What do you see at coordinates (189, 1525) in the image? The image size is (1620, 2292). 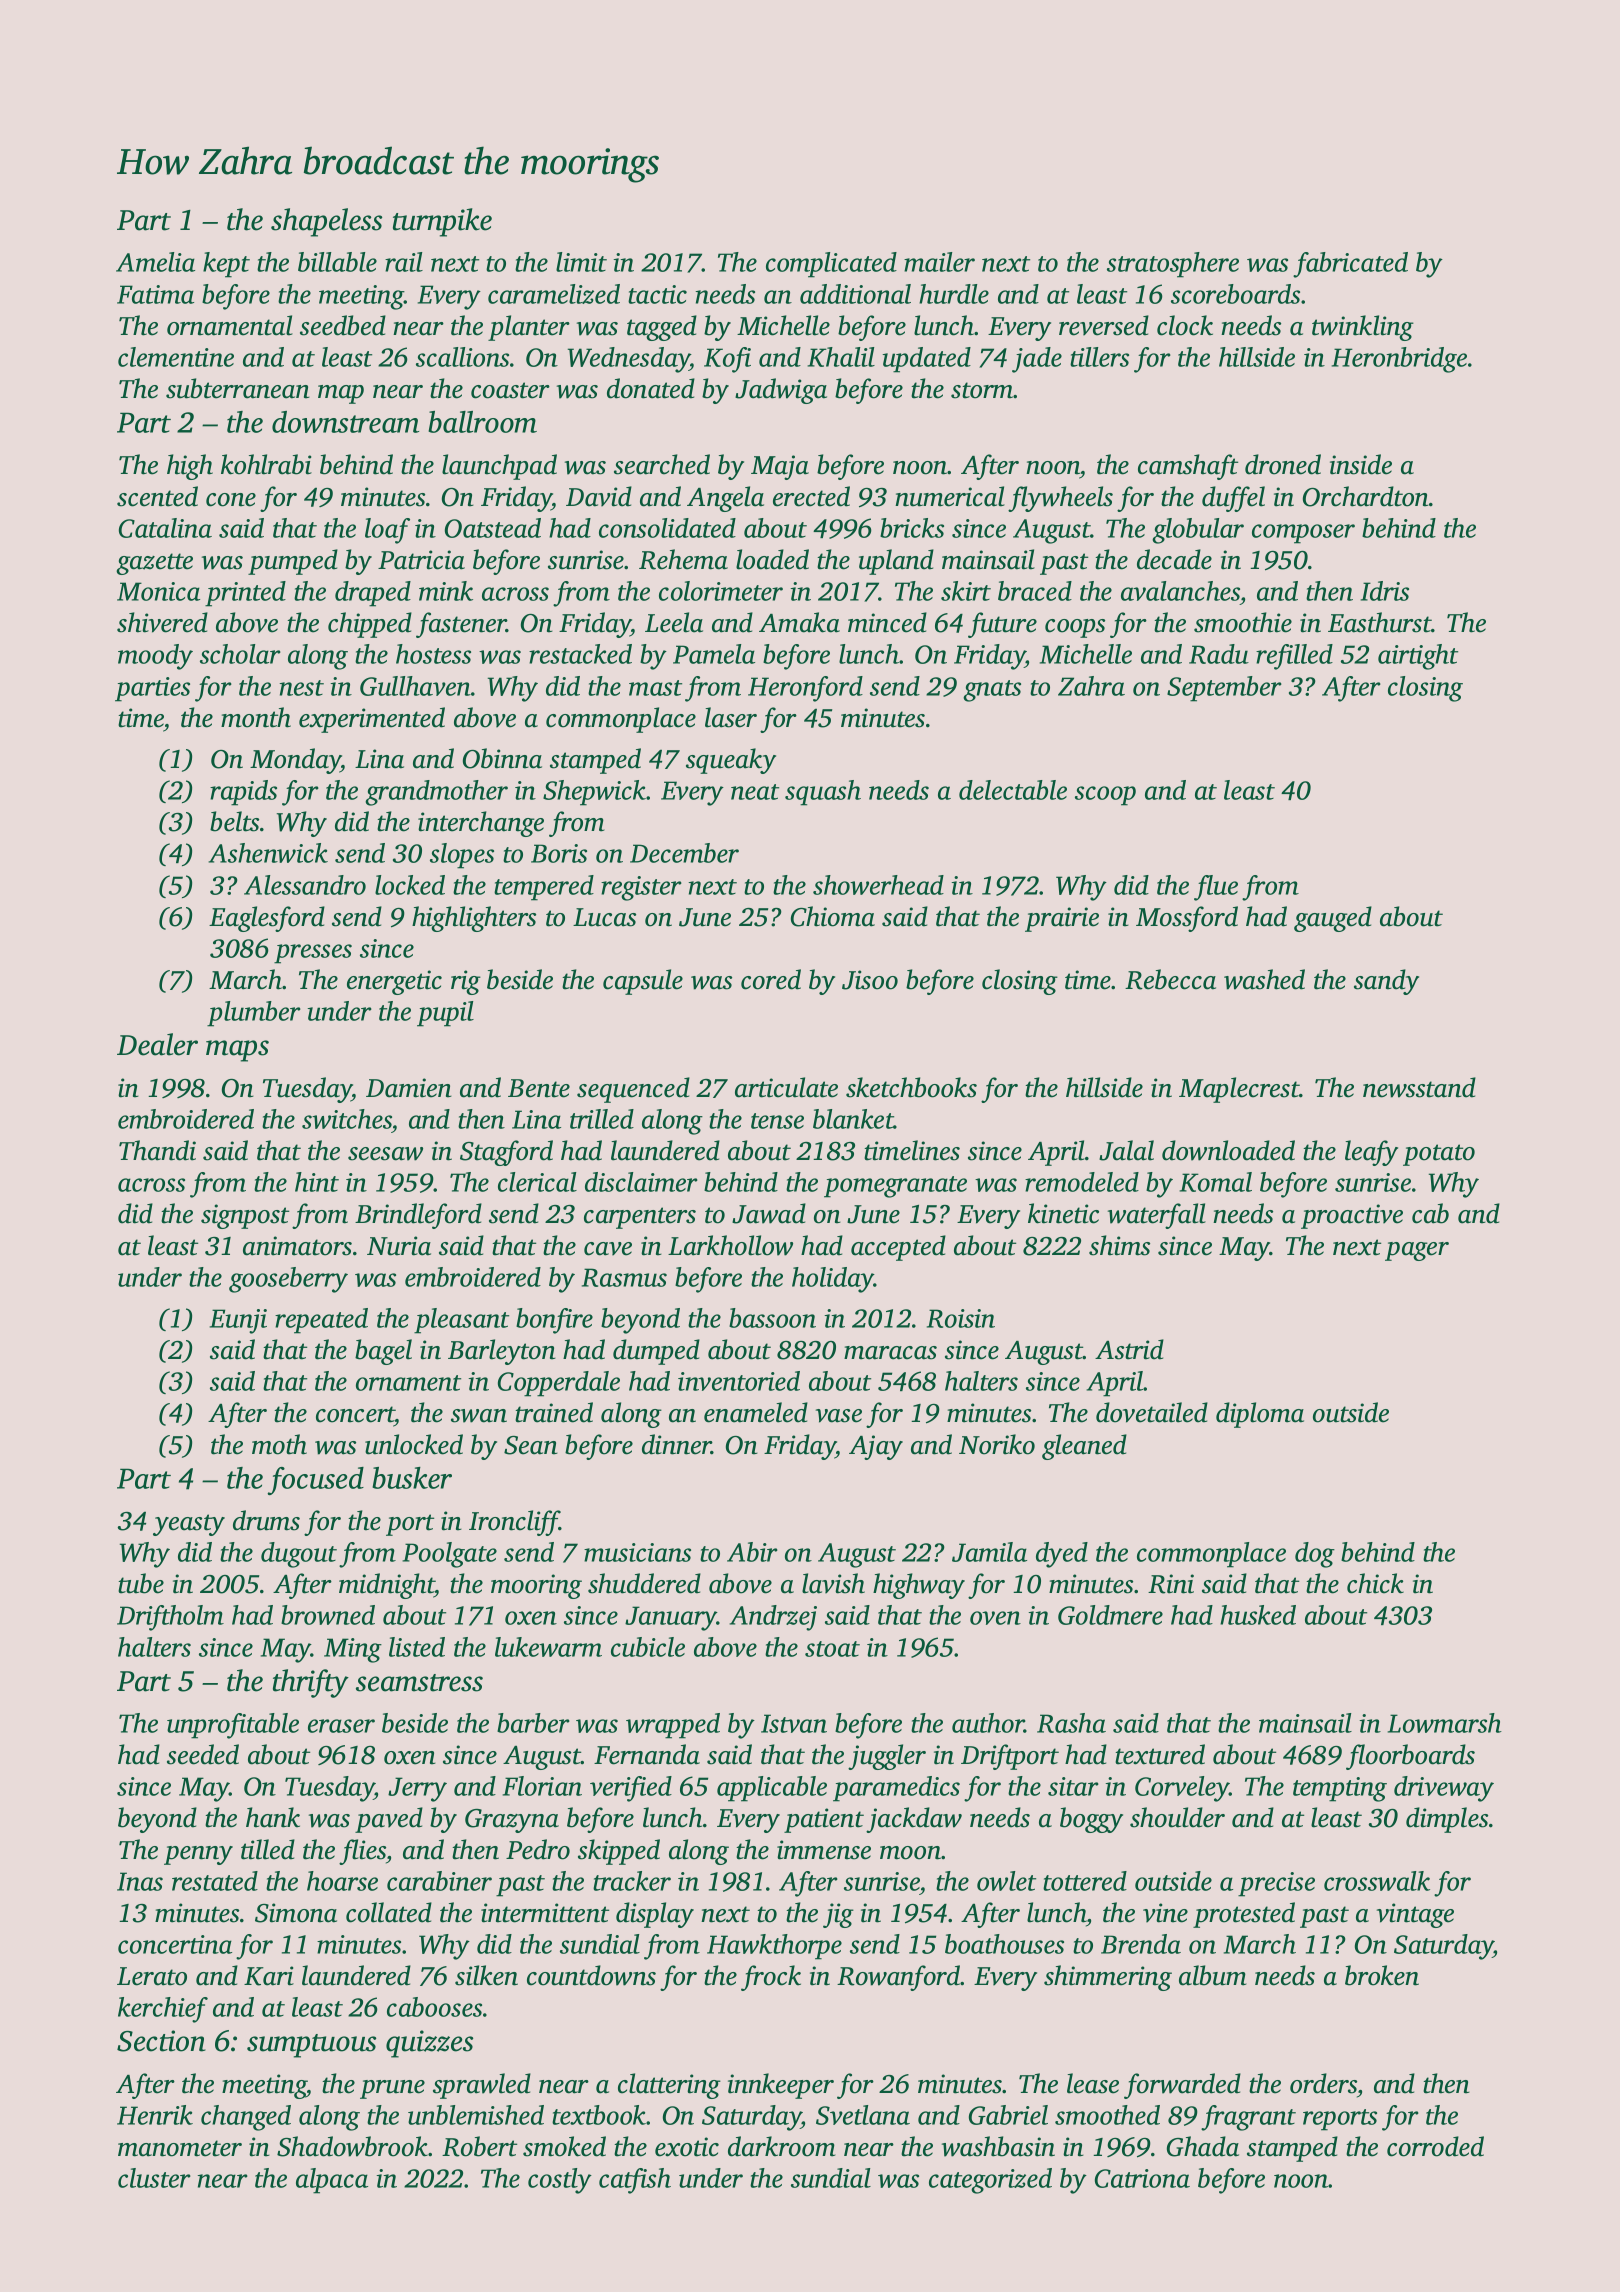 I see `yeasty` at bounding box center [189, 1525].
